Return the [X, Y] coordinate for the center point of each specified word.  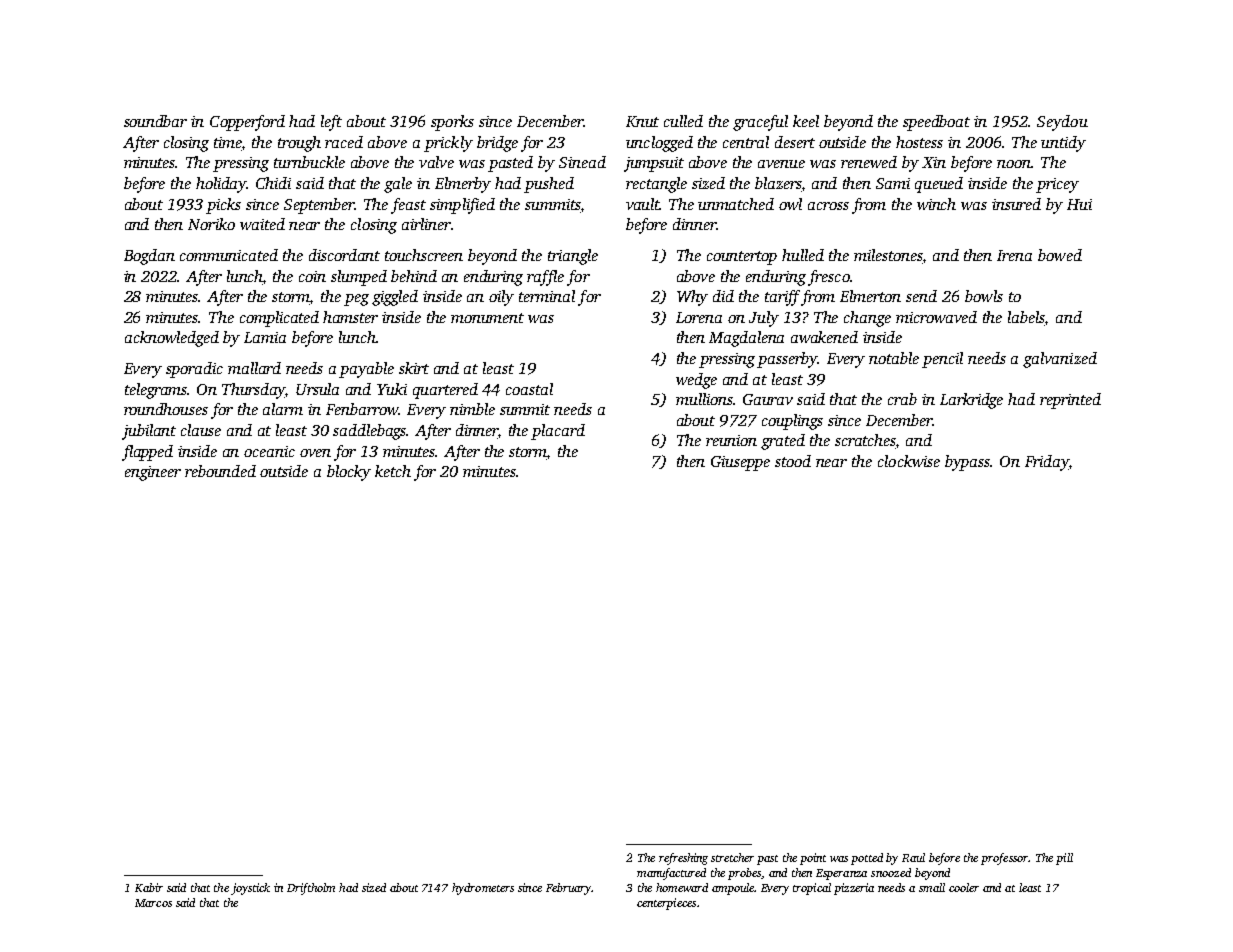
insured [1016, 204]
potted [867, 859]
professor [1005, 859]
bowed [1060, 255]
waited [262, 224]
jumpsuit [654, 164]
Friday [1047, 463]
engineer [153, 473]
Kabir [149, 887]
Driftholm [311, 889]
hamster [350, 317]
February [568, 889]
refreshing [683, 859]
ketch [393, 471]
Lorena [699, 317]
